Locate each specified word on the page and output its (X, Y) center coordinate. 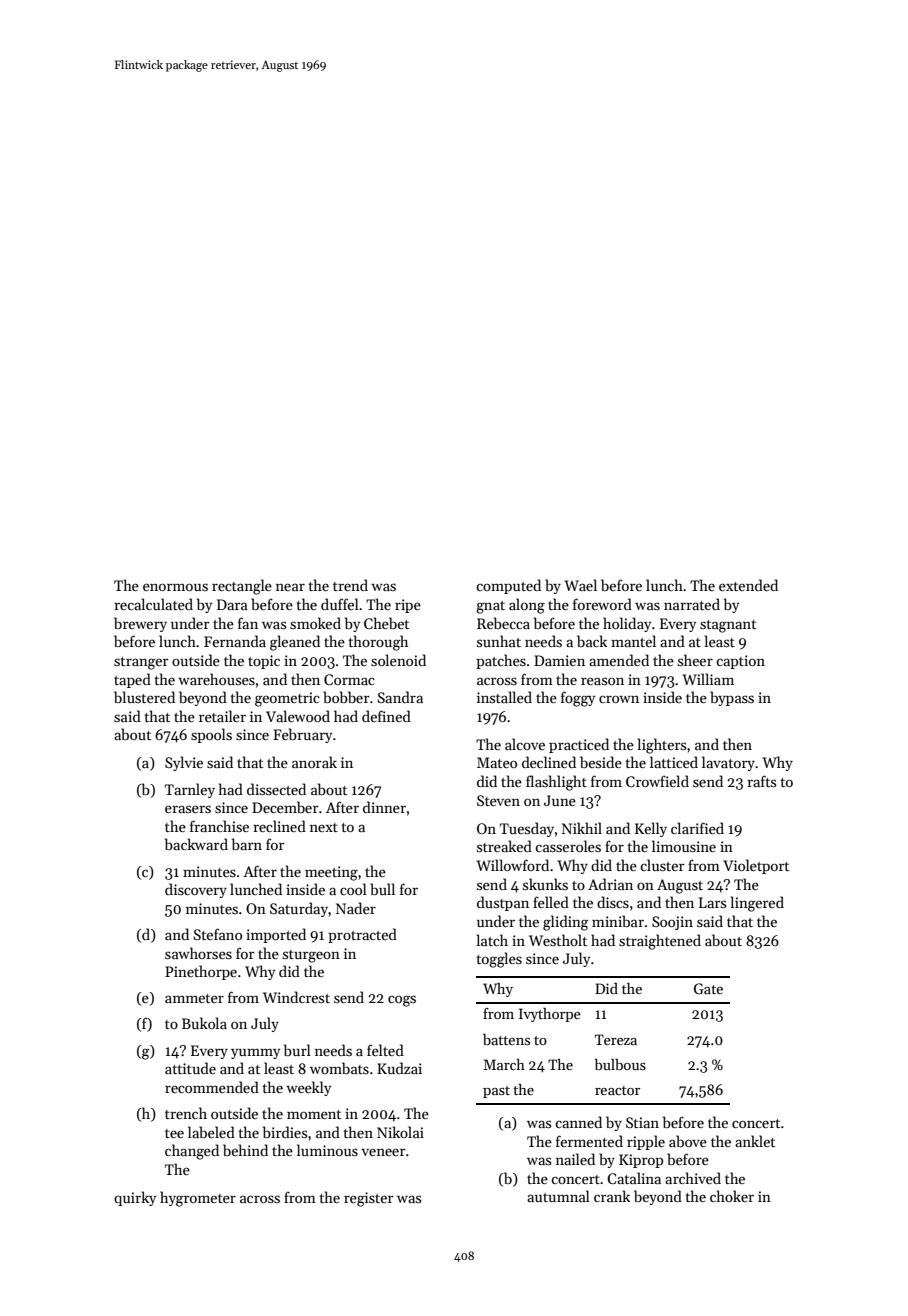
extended (748, 585)
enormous (175, 587)
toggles (499, 960)
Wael (580, 585)
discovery (196, 890)
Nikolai (400, 1132)
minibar (618, 921)
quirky (135, 1198)
